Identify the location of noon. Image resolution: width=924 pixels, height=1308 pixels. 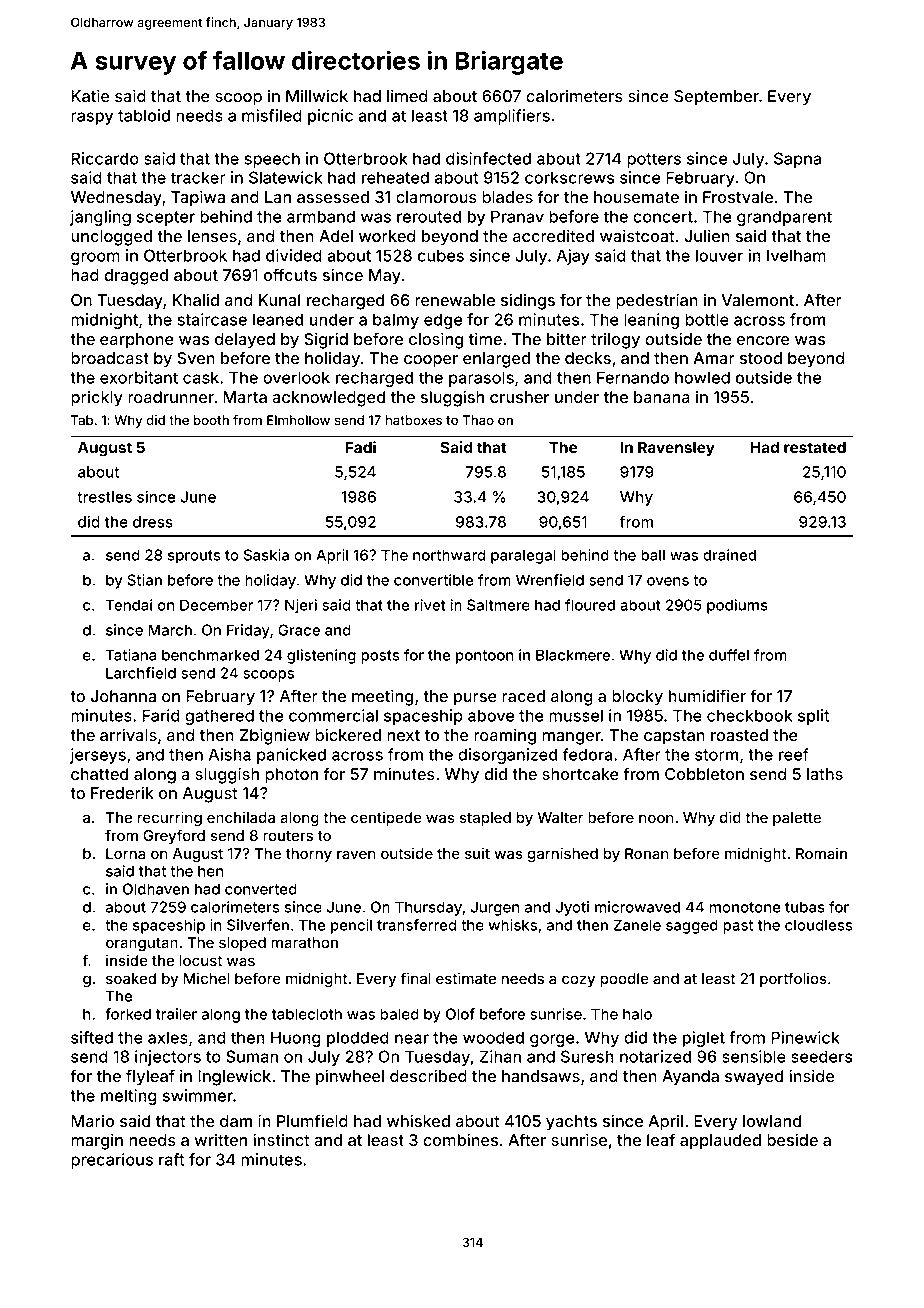
(656, 818).
